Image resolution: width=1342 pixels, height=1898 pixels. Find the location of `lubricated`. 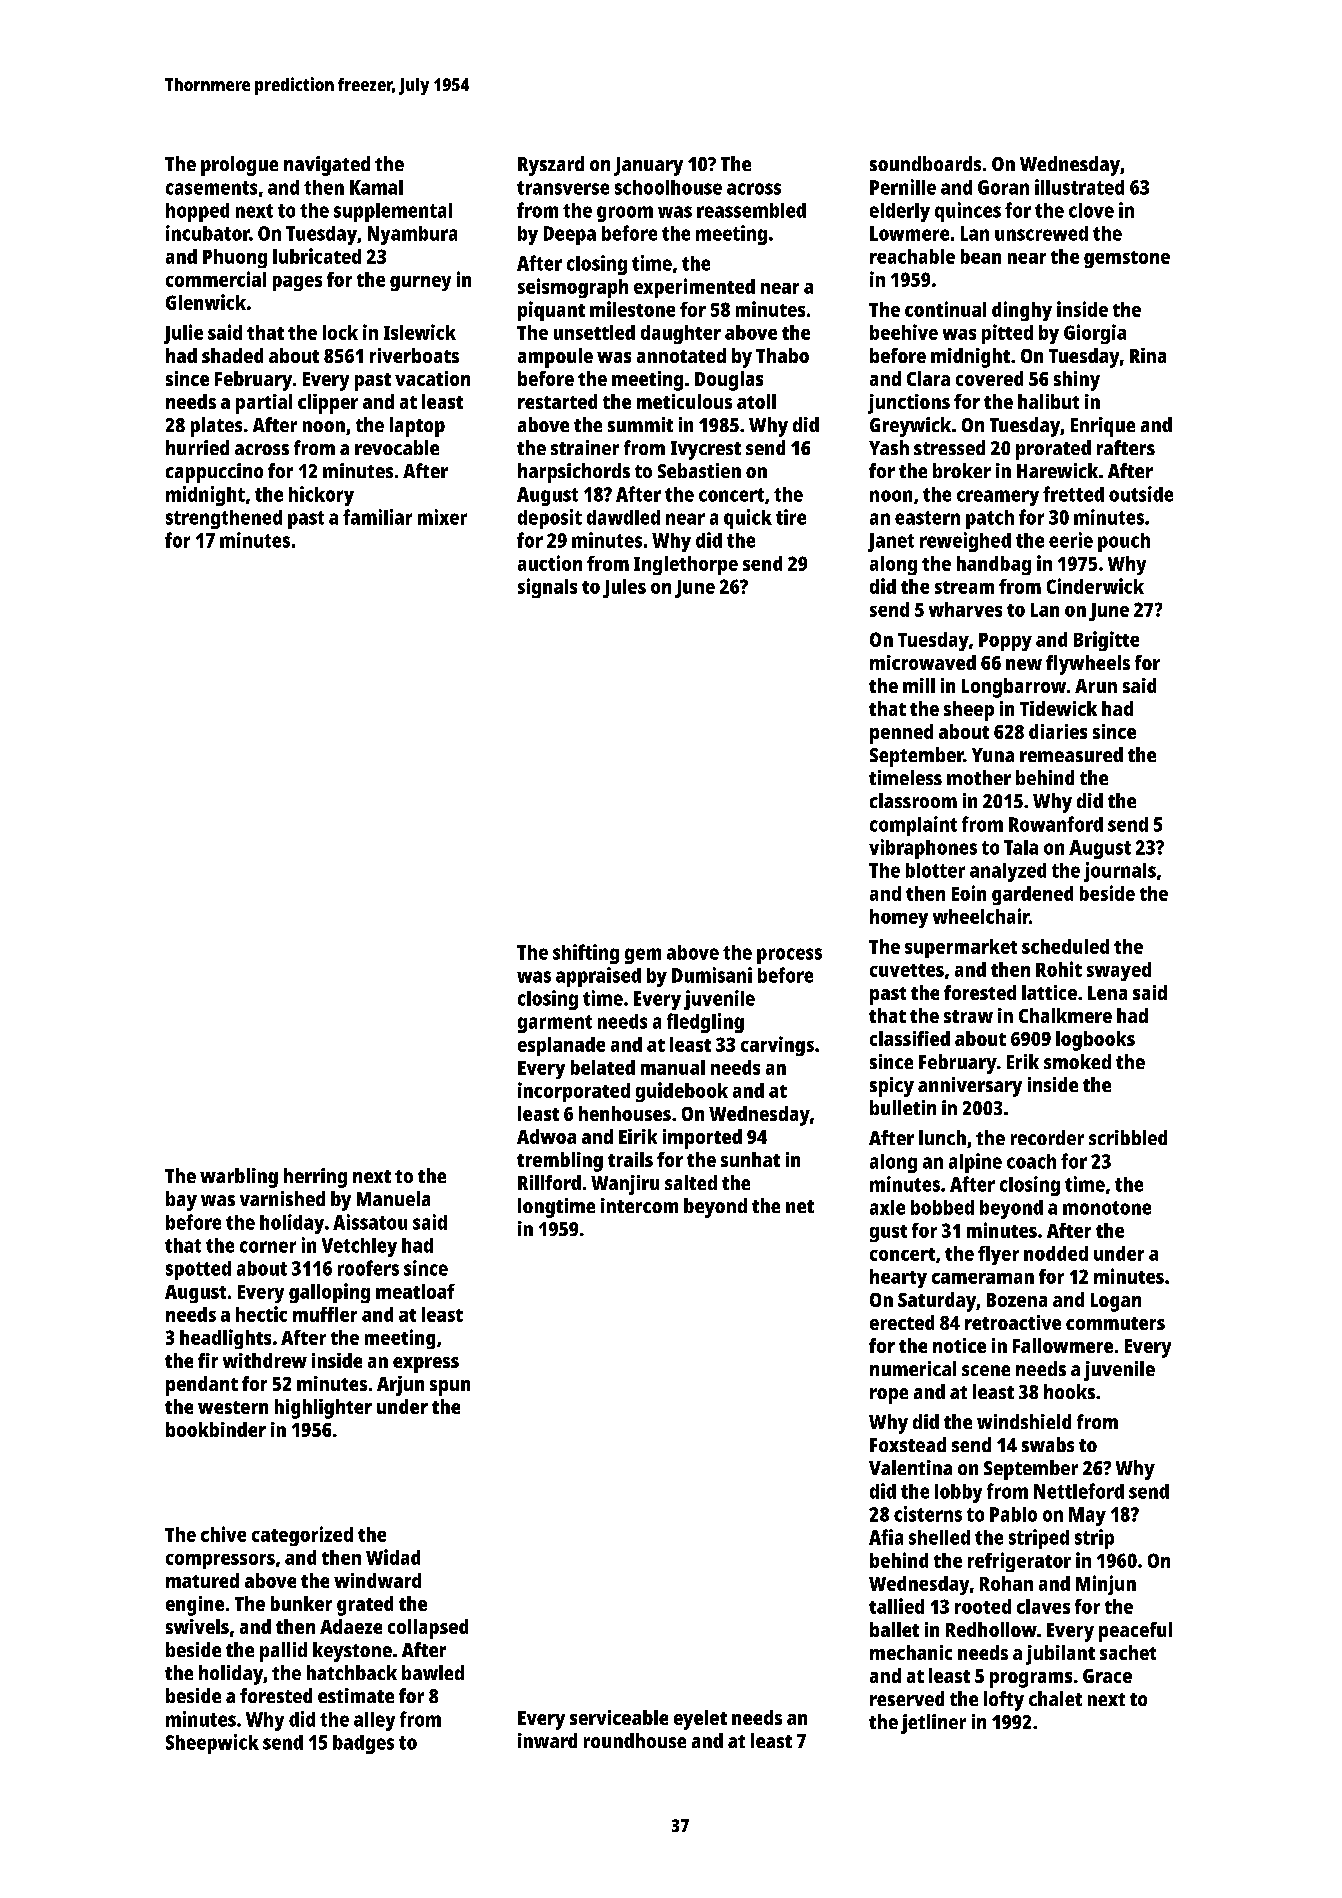

lubricated is located at coordinates (317, 256).
